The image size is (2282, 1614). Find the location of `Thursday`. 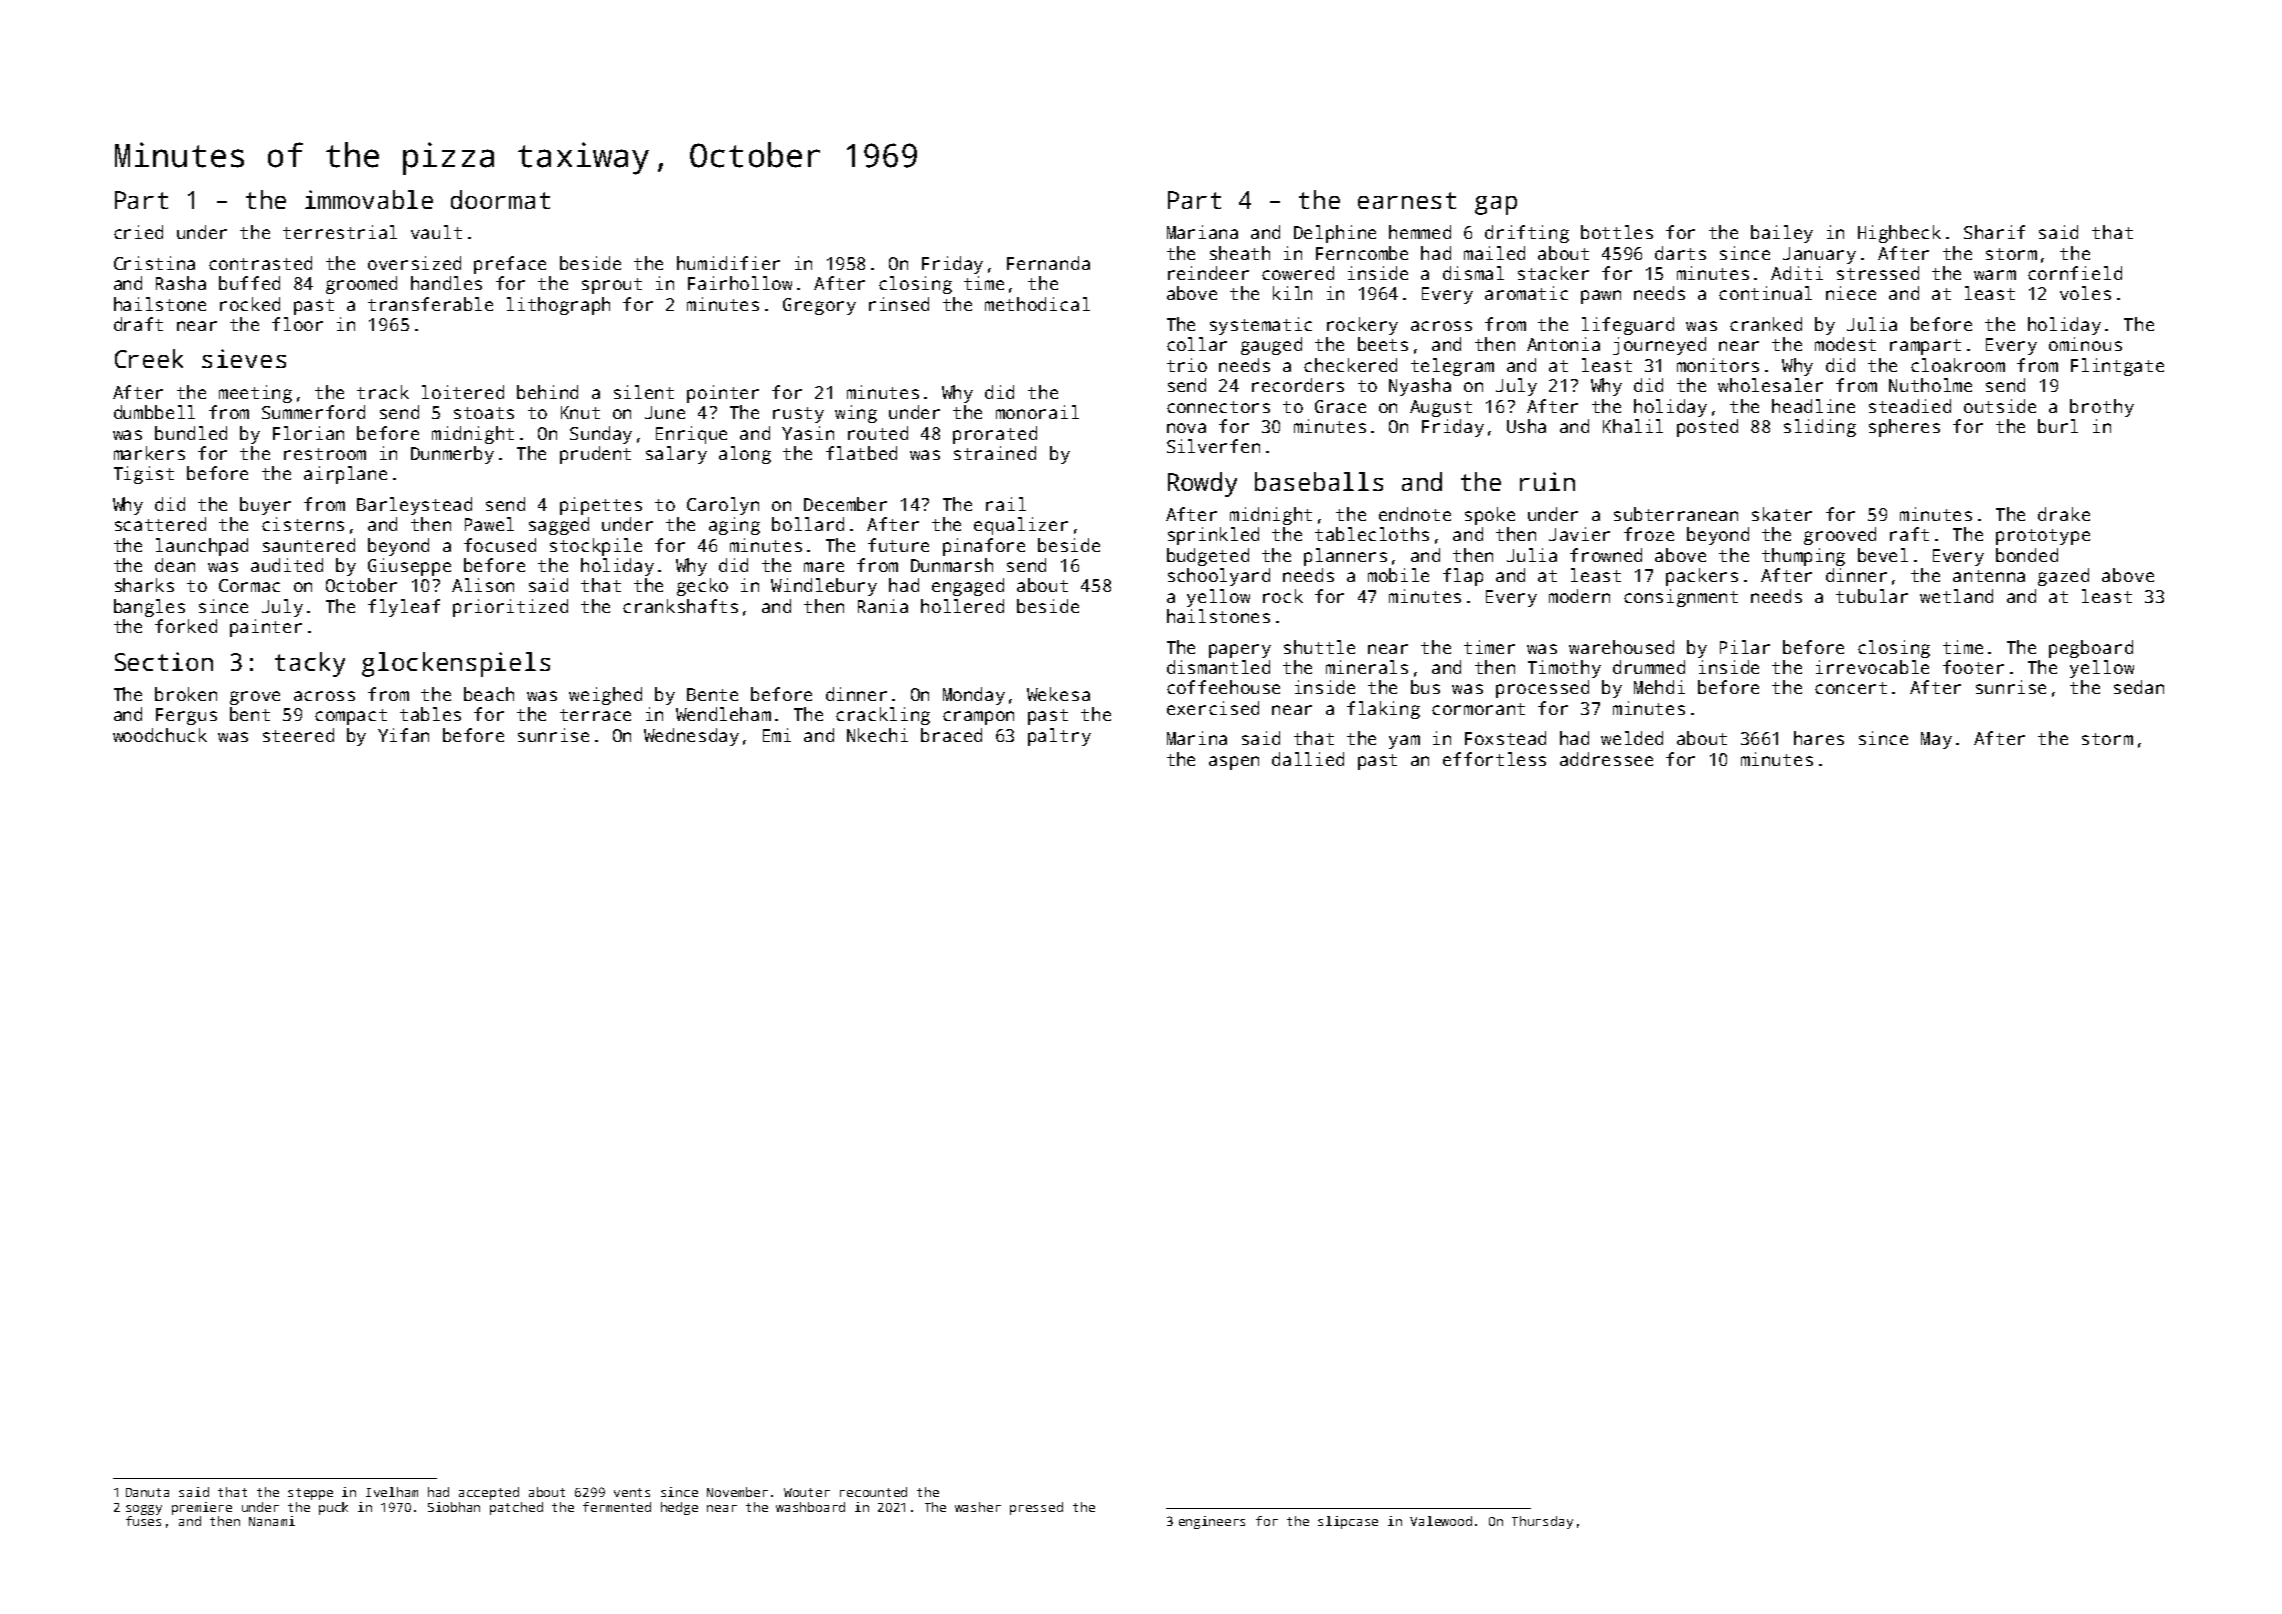

Thursday is located at coordinates (1542, 1522).
